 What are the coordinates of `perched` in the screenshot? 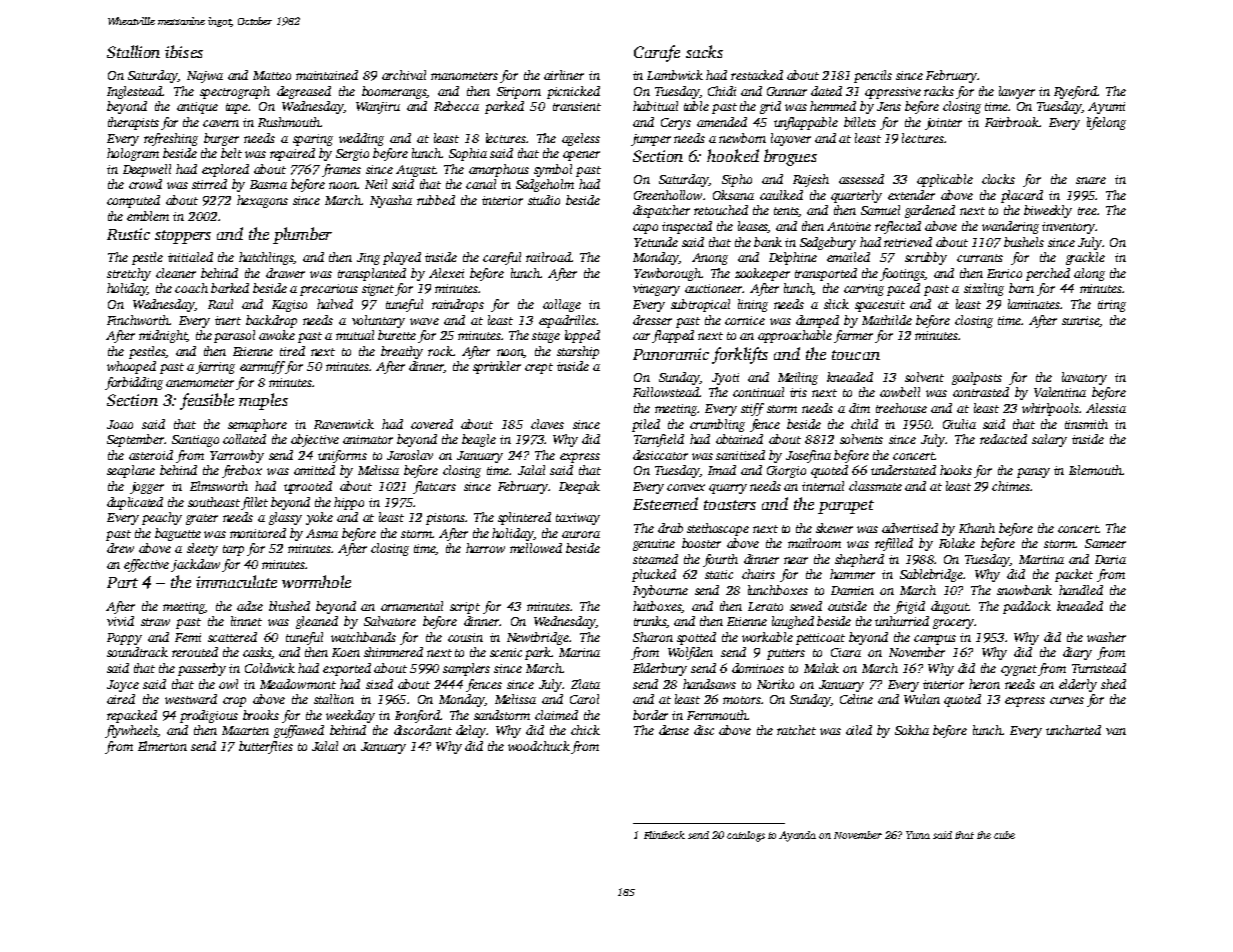 It's located at (1048, 274).
